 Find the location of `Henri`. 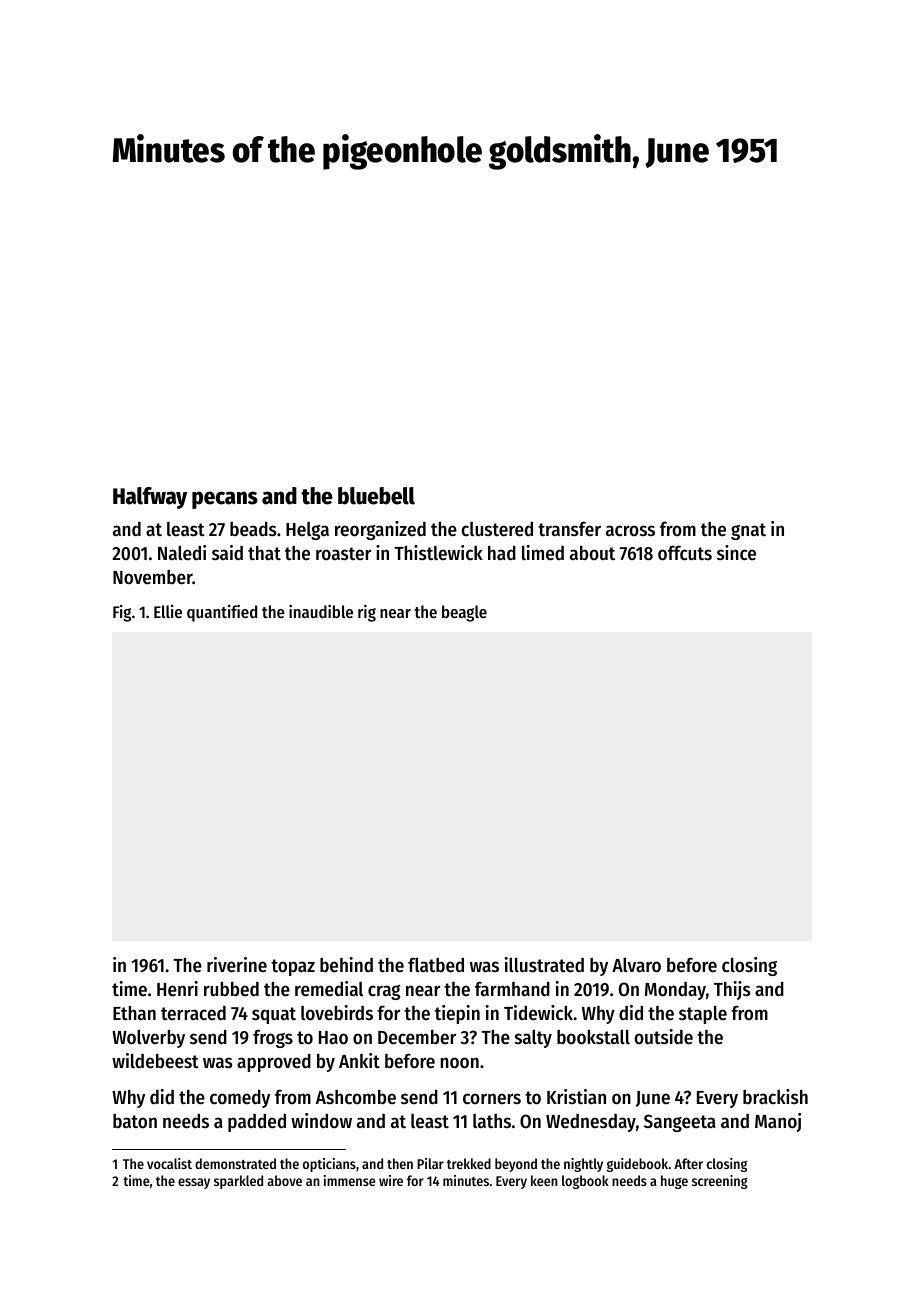

Henri is located at coordinates (177, 989).
